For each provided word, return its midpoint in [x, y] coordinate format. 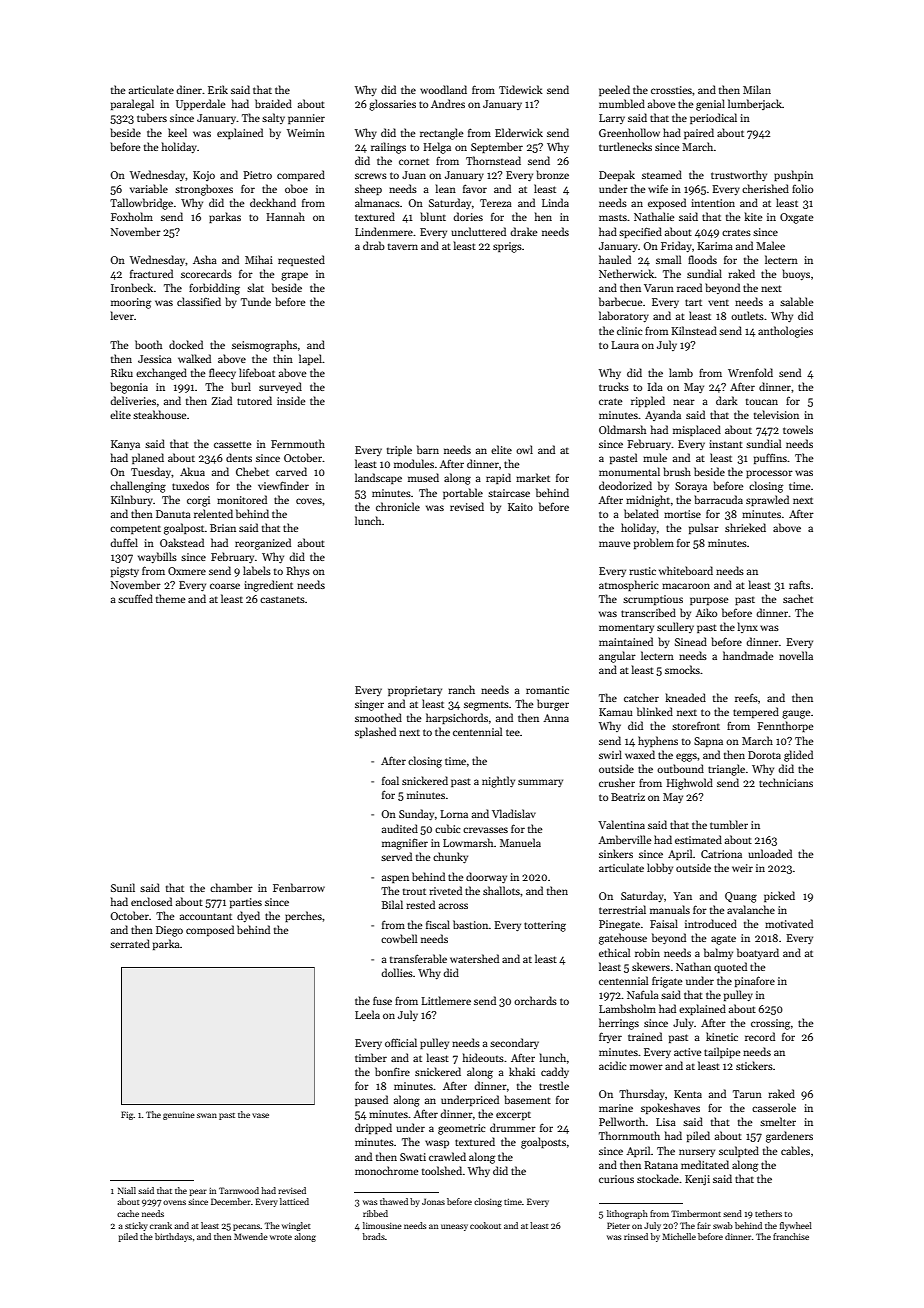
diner [189, 89]
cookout [485, 1225]
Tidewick [521, 89]
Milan [757, 89]
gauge [796, 714]
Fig [127, 1115]
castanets [282, 599]
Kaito [520, 507]
